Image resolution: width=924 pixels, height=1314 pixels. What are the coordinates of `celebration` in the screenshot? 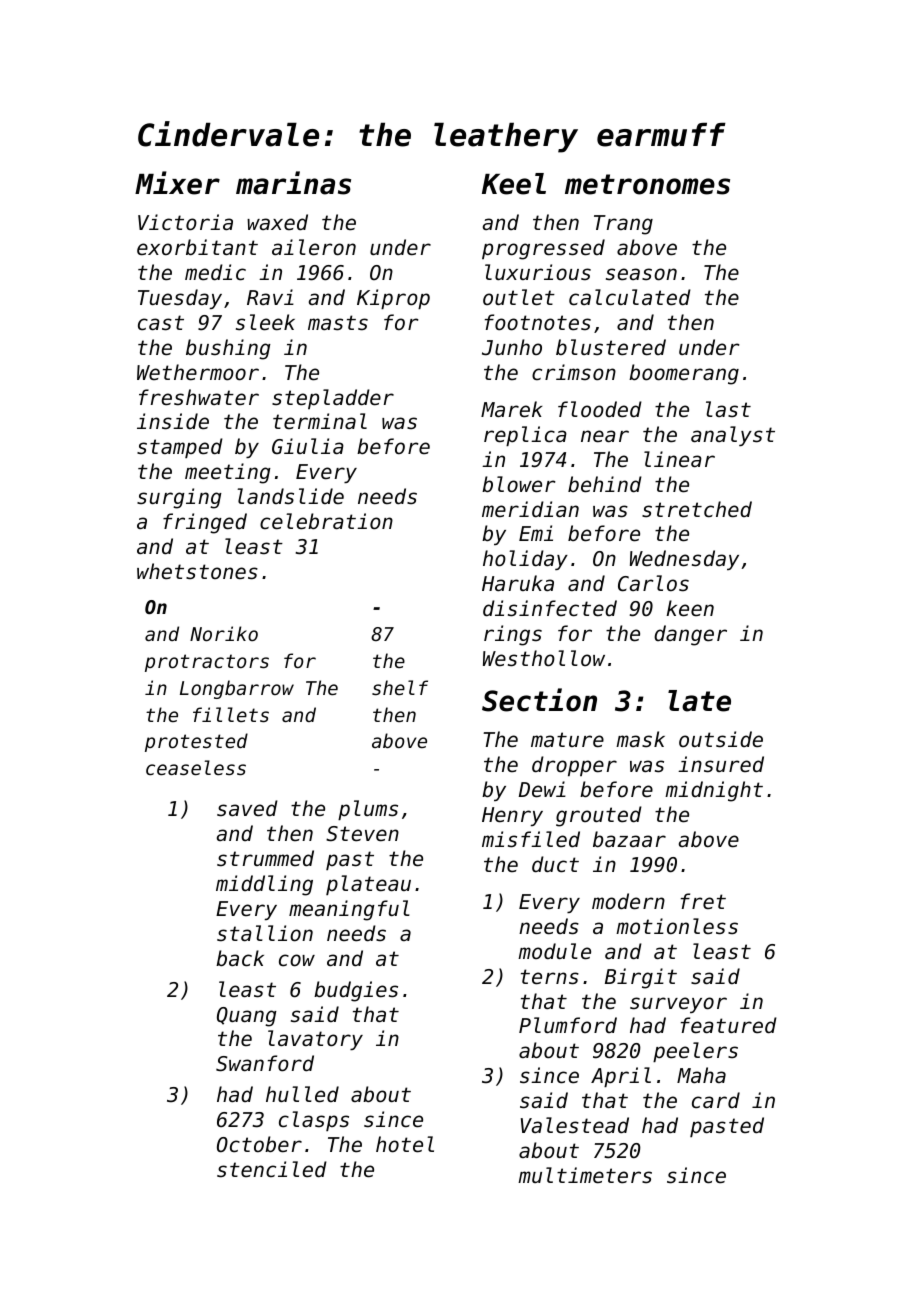 It's located at (326, 521).
